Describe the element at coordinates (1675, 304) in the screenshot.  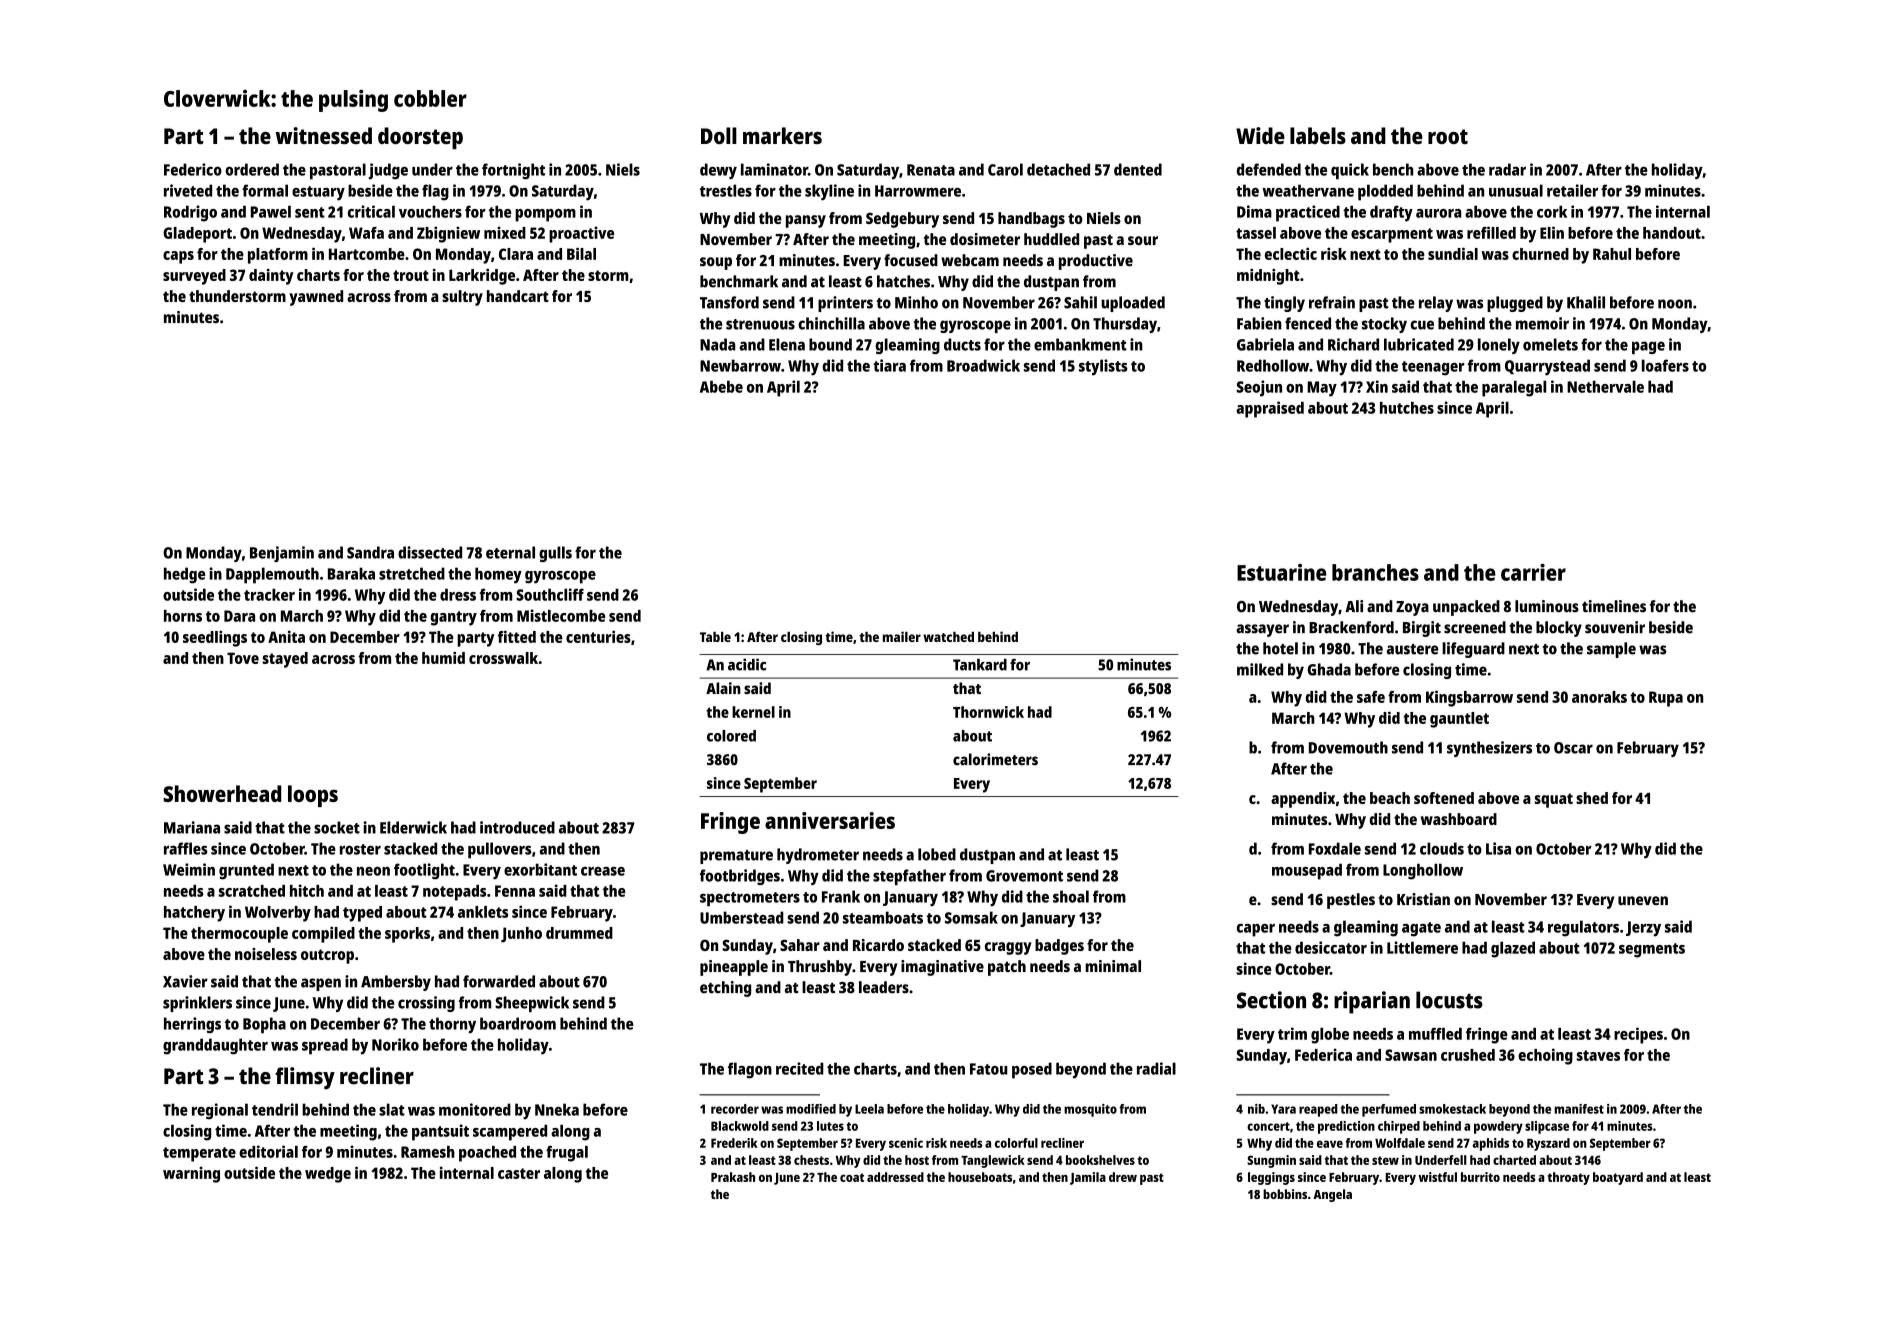
I see `noon` at that location.
